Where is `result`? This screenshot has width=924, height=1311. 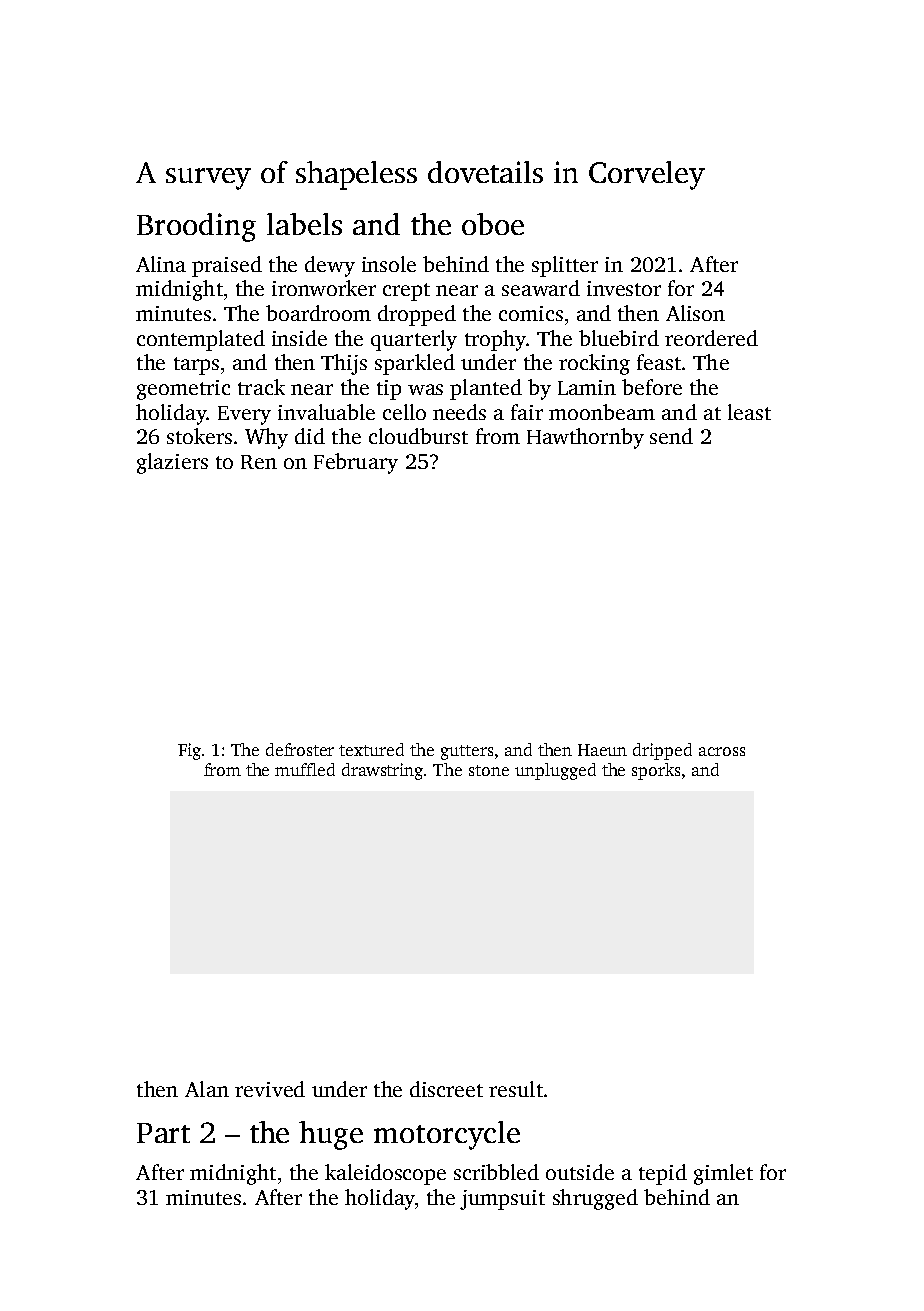
result is located at coordinates (516, 1089).
